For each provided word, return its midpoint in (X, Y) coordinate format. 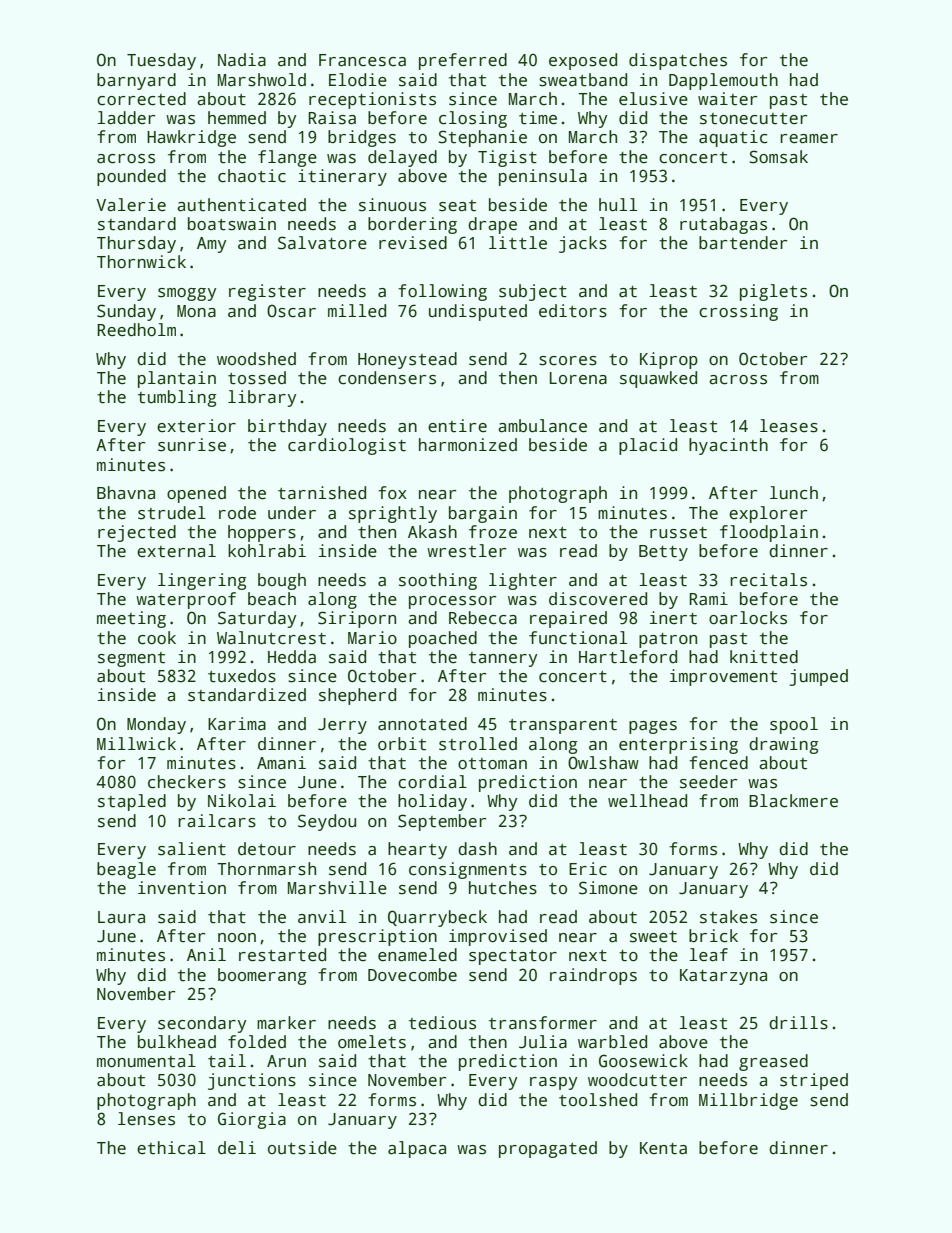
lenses (146, 1119)
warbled (612, 1042)
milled (357, 311)
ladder (127, 118)
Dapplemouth (723, 81)
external (176, 551)
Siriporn (357, 619)
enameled (417, 955)
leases (789, 426)
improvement (723, 677)
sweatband (583, 80)
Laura (121, 917)
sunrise (192, 445)
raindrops (593, 976)
